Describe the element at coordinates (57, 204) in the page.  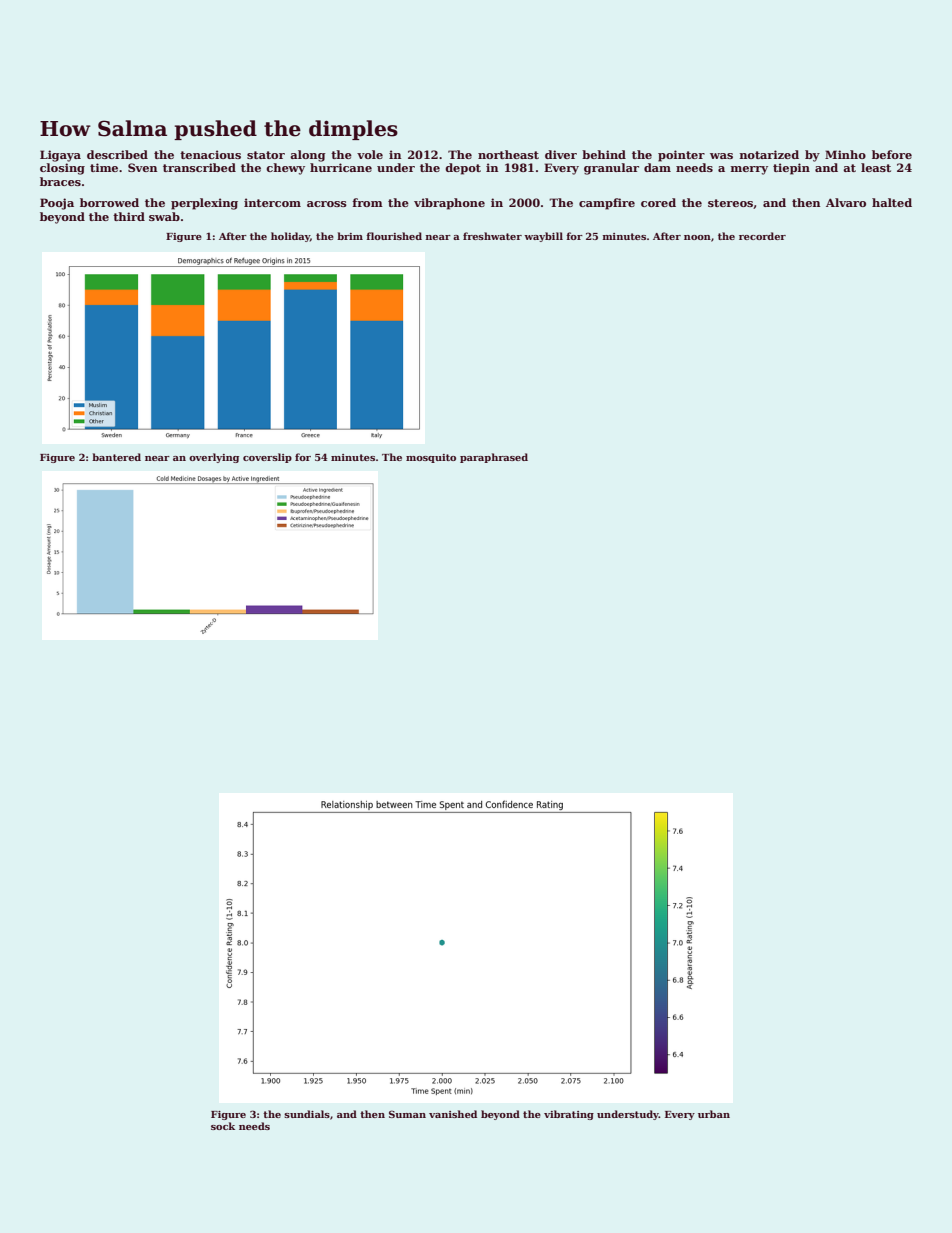
I see `Pooja` at that location.
